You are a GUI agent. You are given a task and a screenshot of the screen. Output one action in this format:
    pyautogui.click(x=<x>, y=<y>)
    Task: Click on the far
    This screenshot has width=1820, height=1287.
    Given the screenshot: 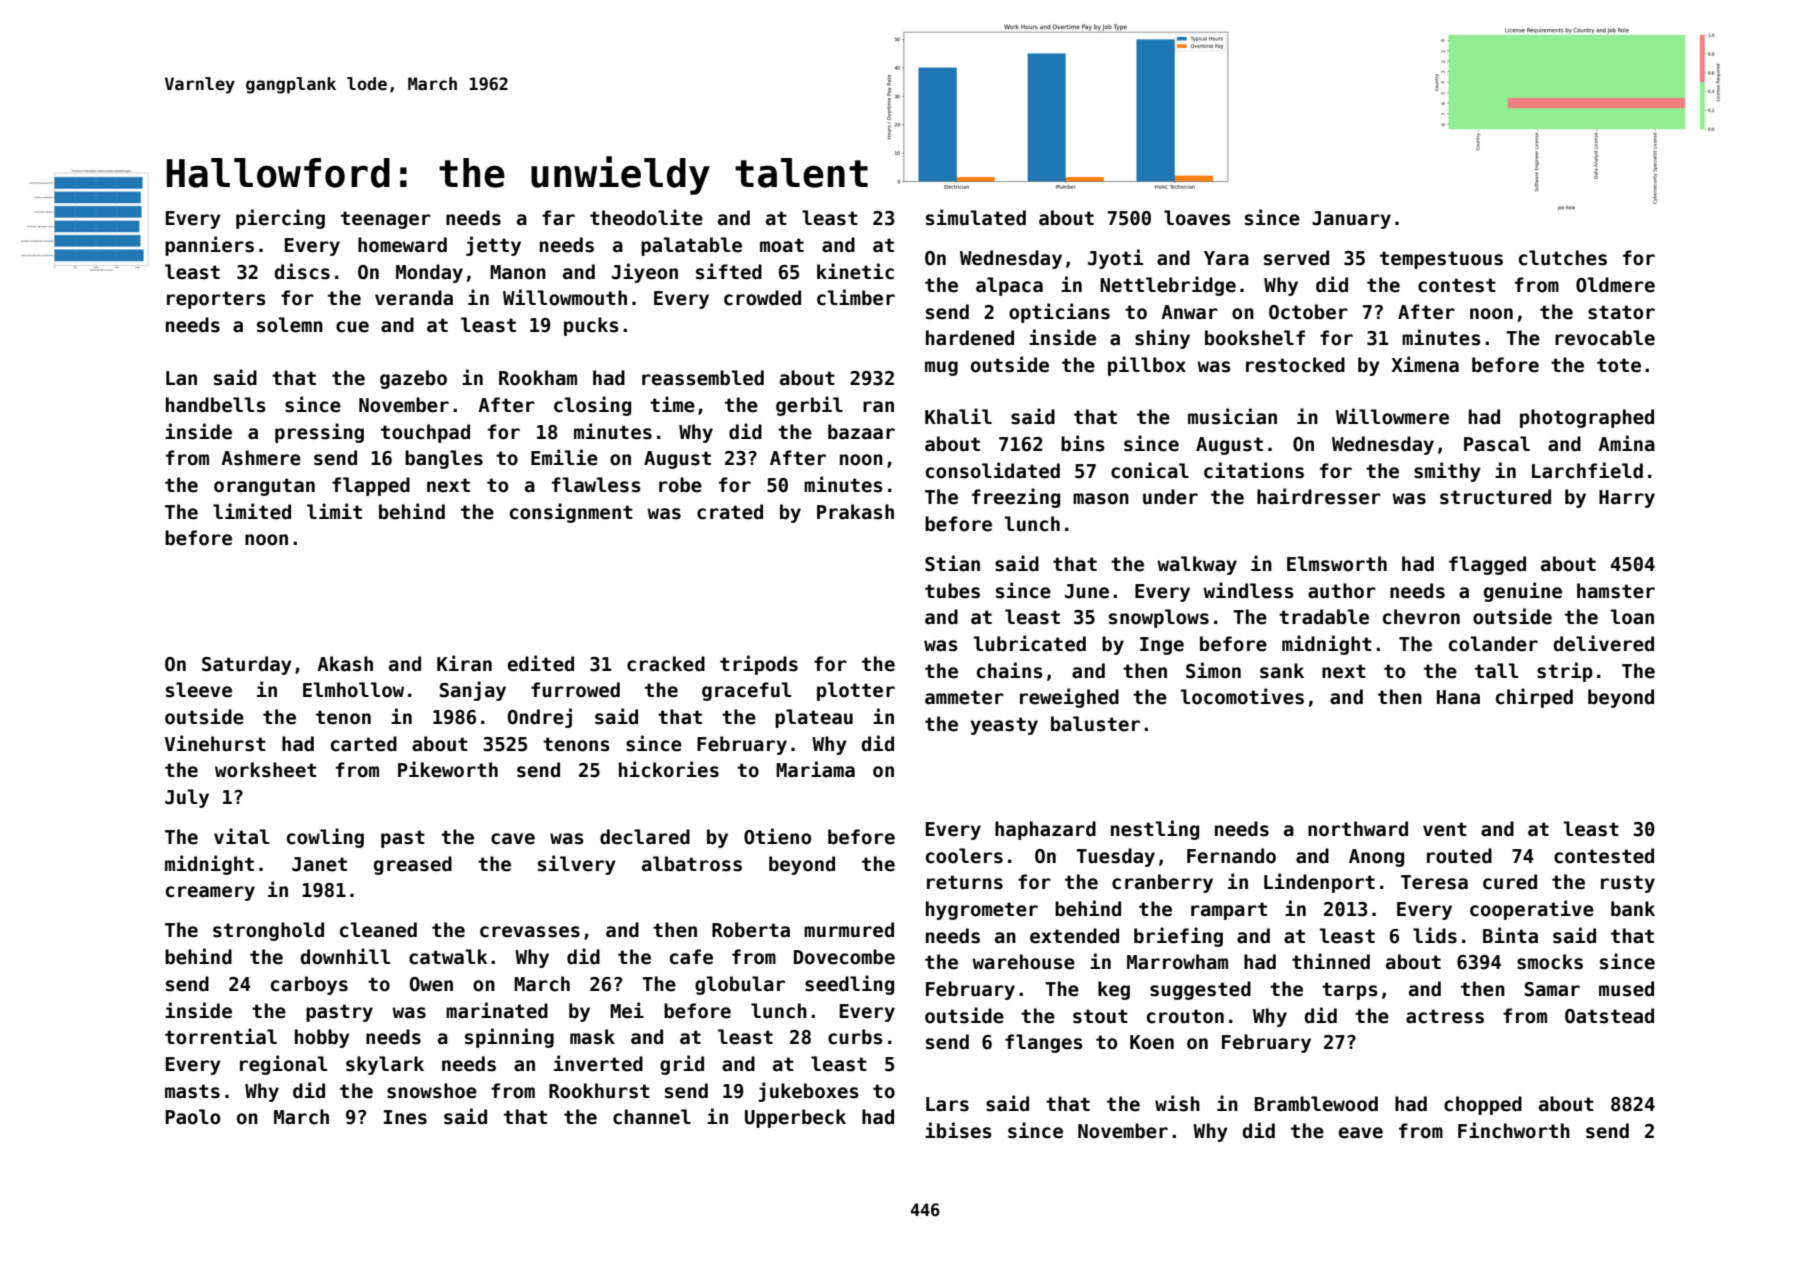 What is the action you would take?
    pyautogui.click(x=558, y=218)
